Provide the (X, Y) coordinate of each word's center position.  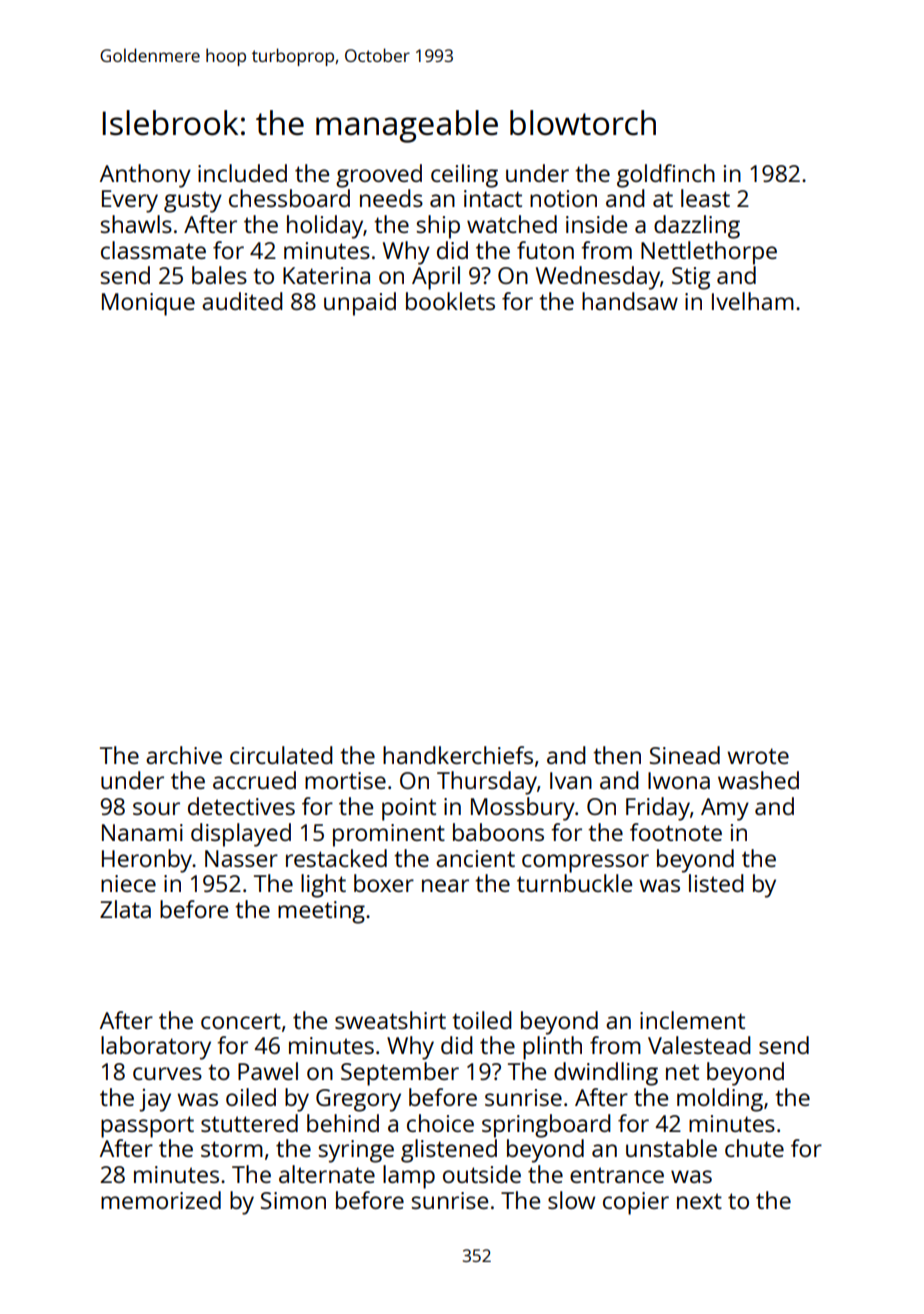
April (436, 278)
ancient (475, 858)
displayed (241, 835)
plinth (552, 1048)
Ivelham (753, 301)
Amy (725, 809)
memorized (161, 1200)
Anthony (145, 176)
